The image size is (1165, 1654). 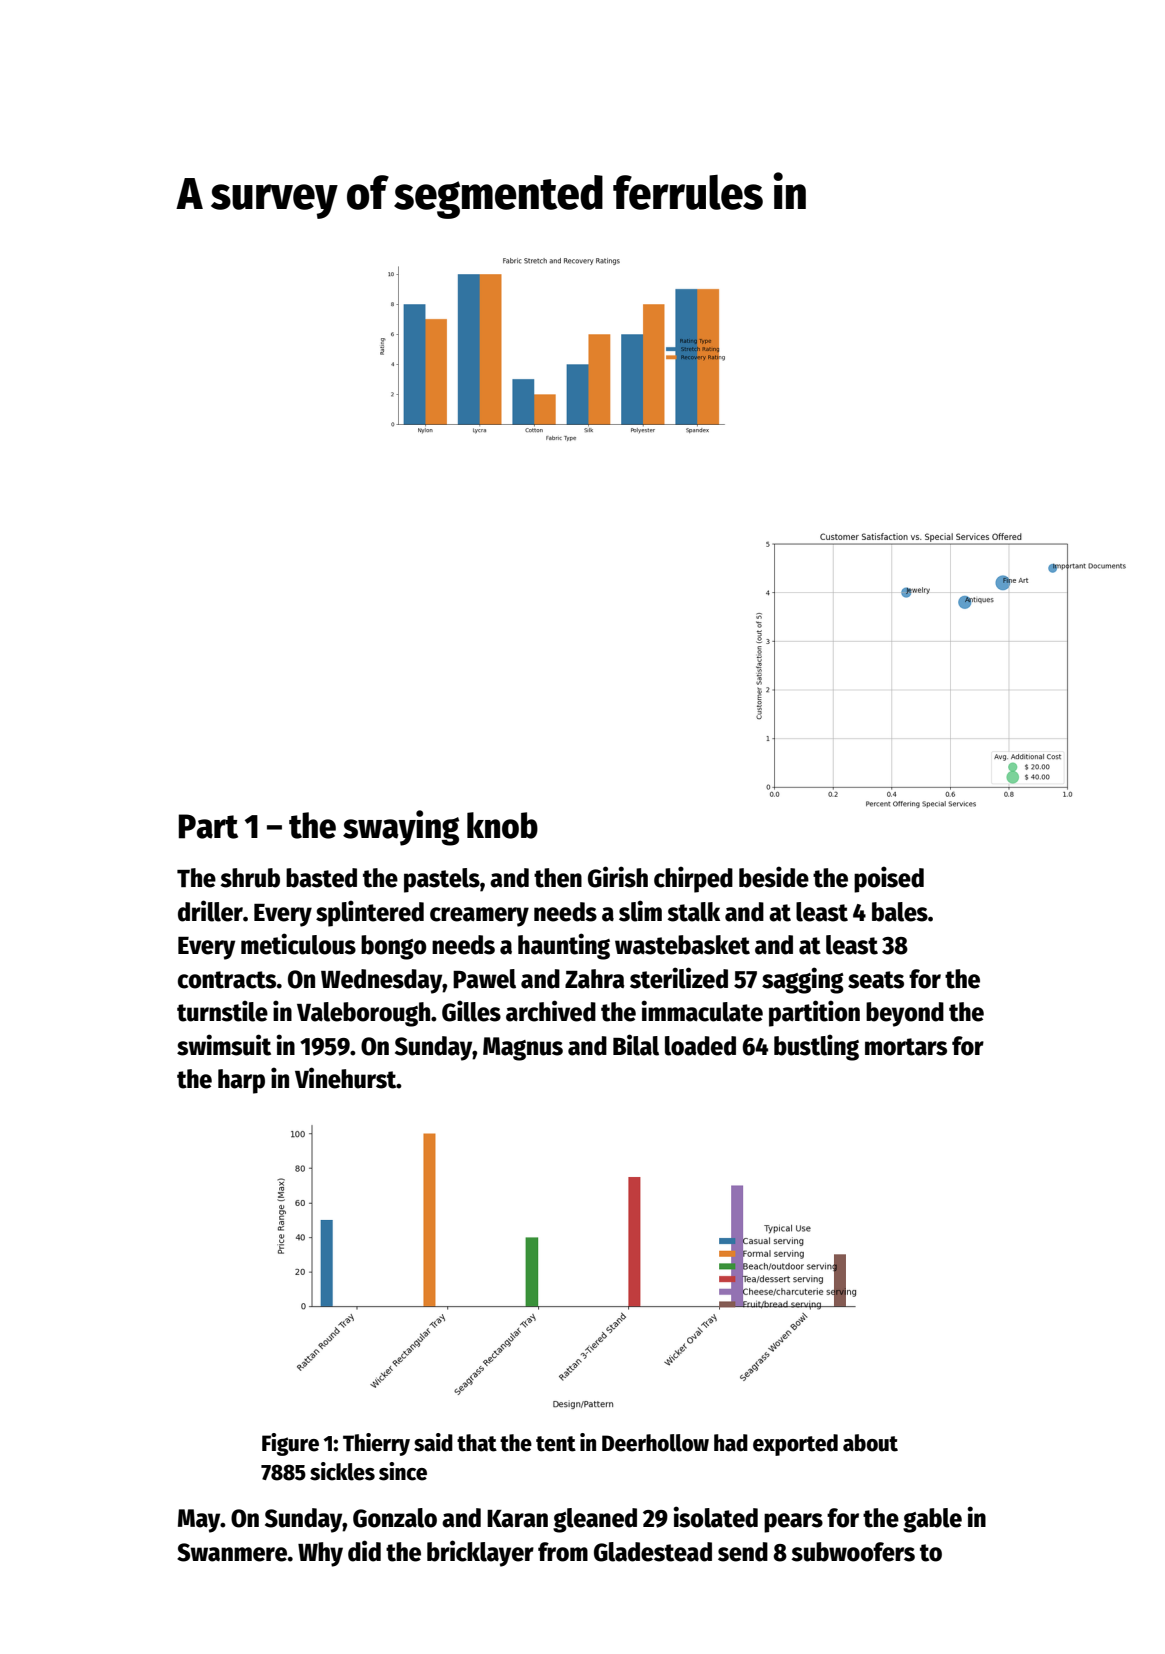 I want to click on Swanmere, so click(x=232, y=1552).
